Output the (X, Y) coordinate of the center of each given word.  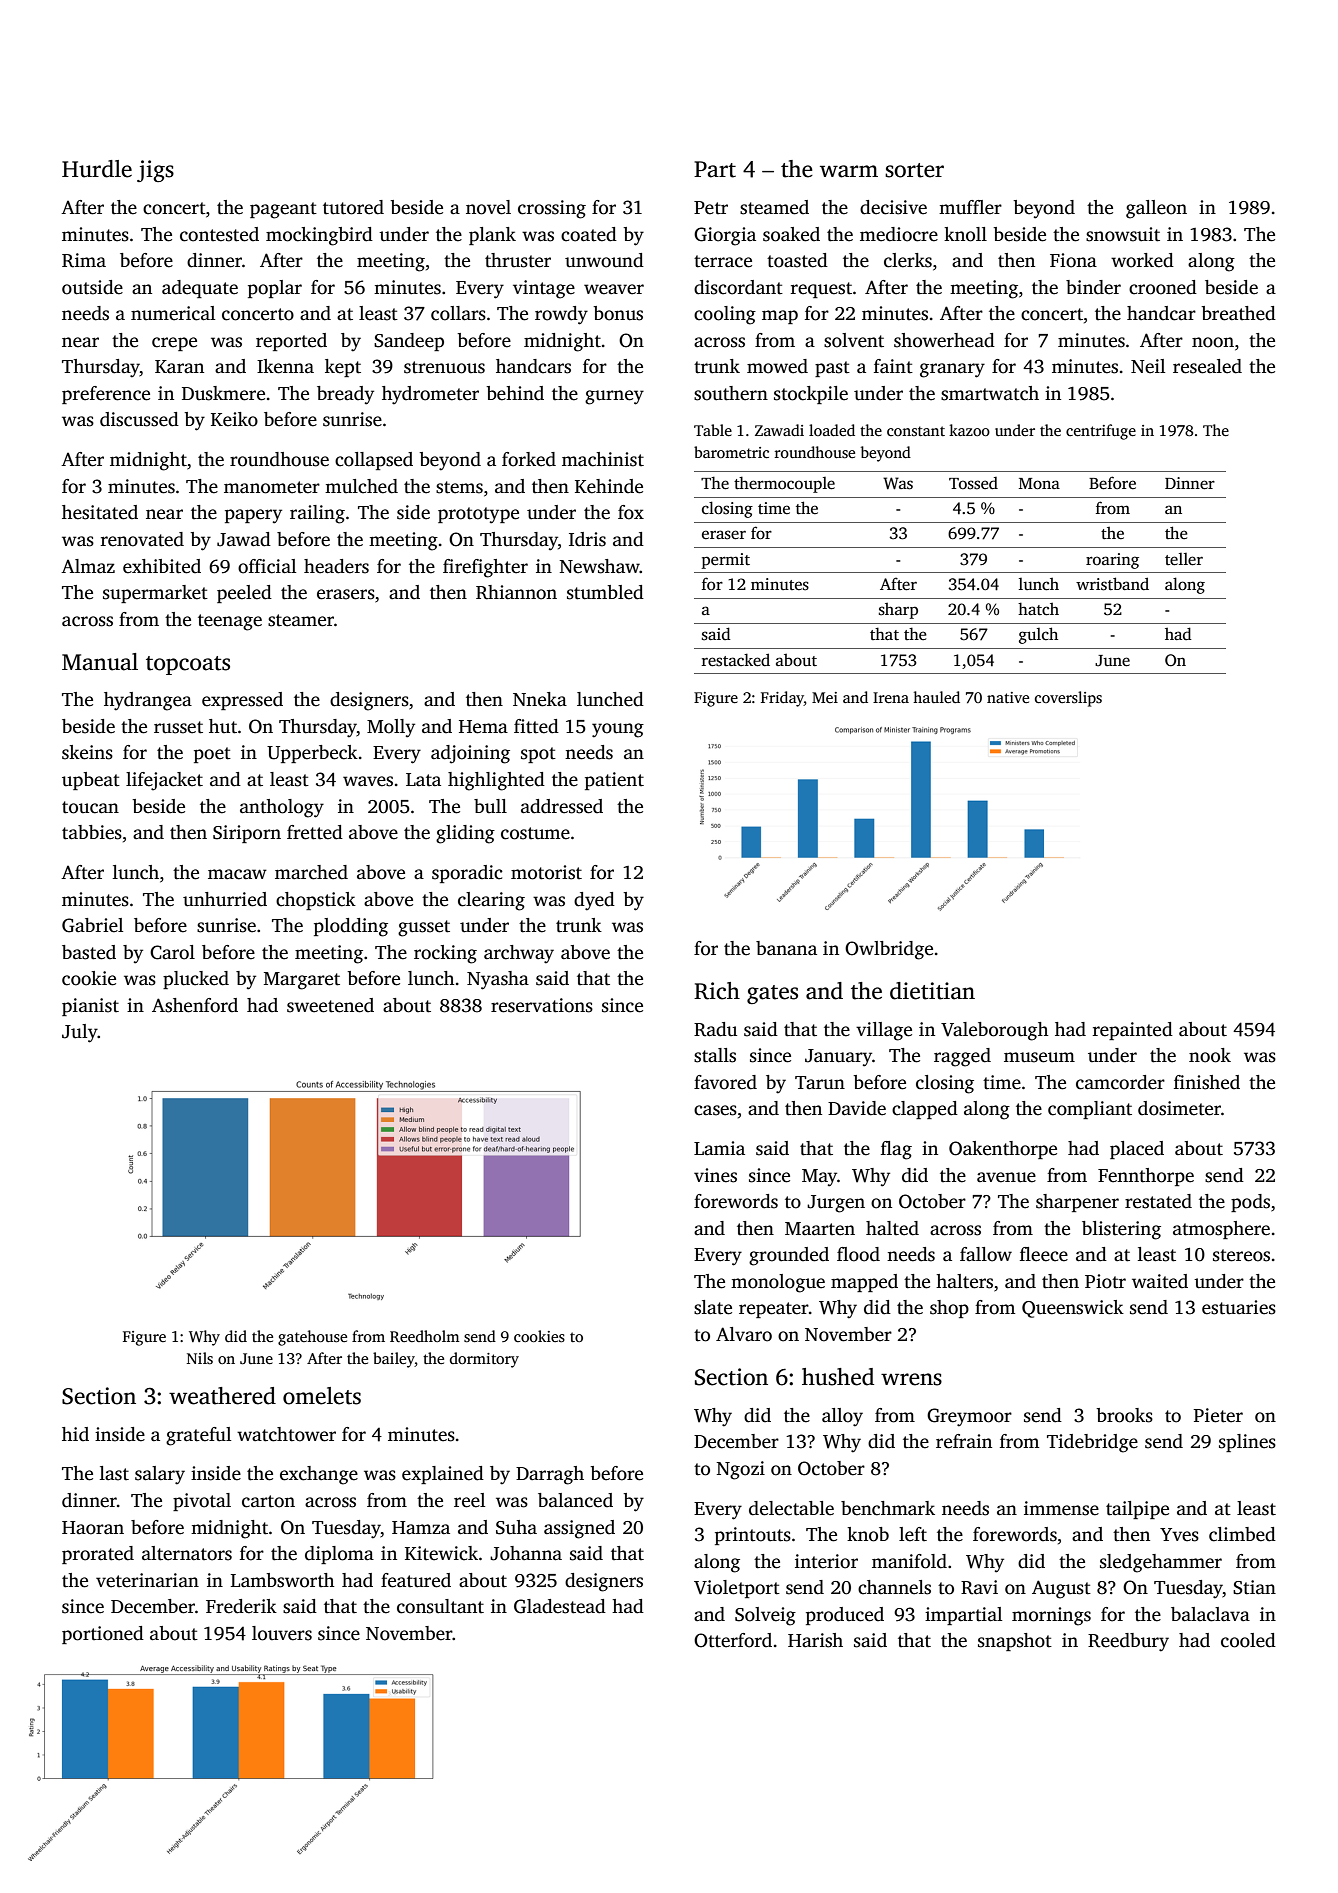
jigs (155, 171)
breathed (1238, 313)
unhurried (225, 899)
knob (868, 1534)
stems (459, 487)
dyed (594, 901)
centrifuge (1101, 432)
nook (1210, 1055)
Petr (711, 208)
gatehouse (312, 1338)
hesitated (100, 512)
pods (1250, 1203)
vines (715, 1175)
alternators (187, 1553)
